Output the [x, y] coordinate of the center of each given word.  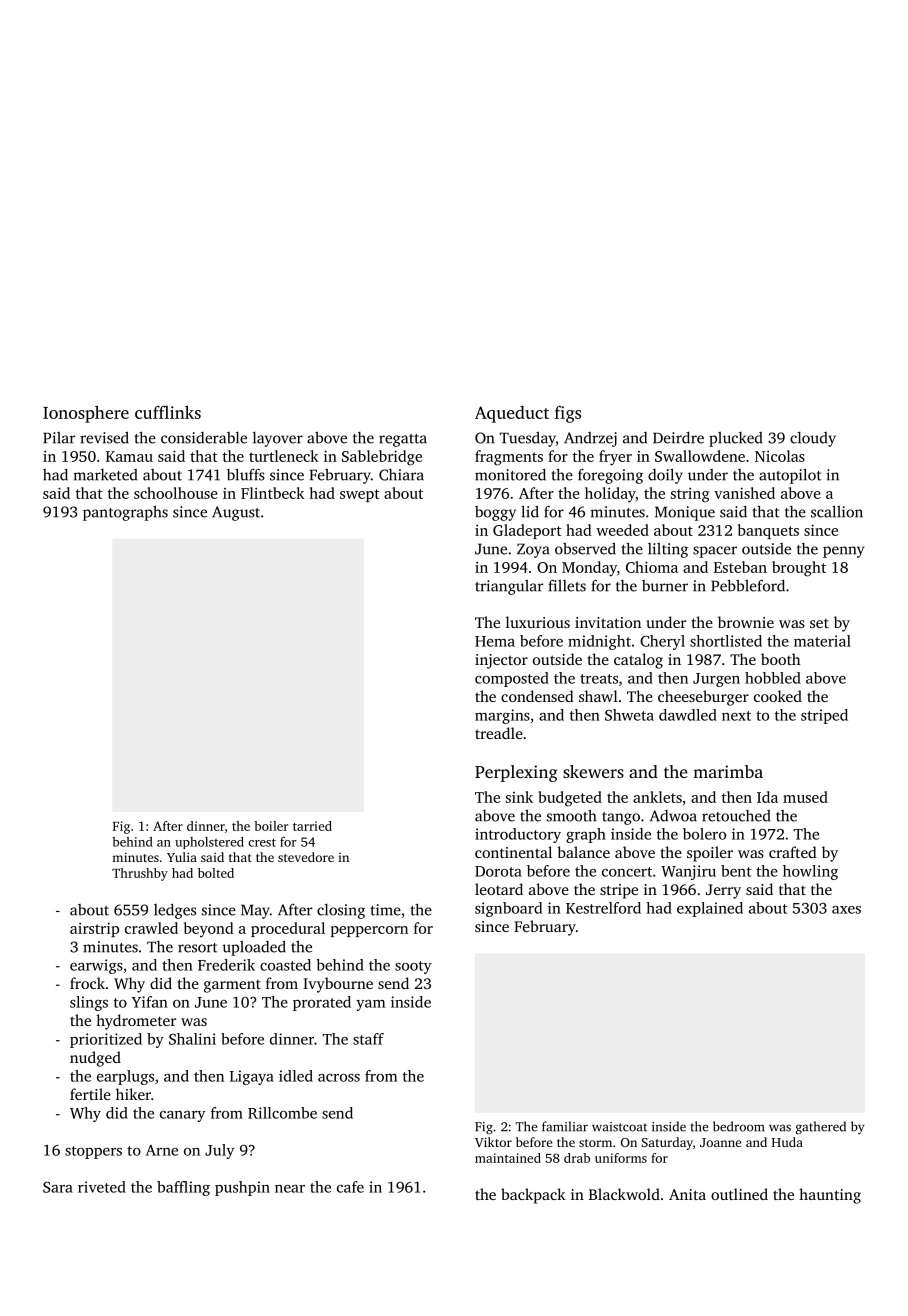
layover [278, 439]
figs [568, 414]
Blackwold [624, 1194]
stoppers [93, 1152]
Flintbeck [273, 493]
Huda [787, 1142]
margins [502, 716]
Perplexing [516, 773]
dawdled [688, 715]
